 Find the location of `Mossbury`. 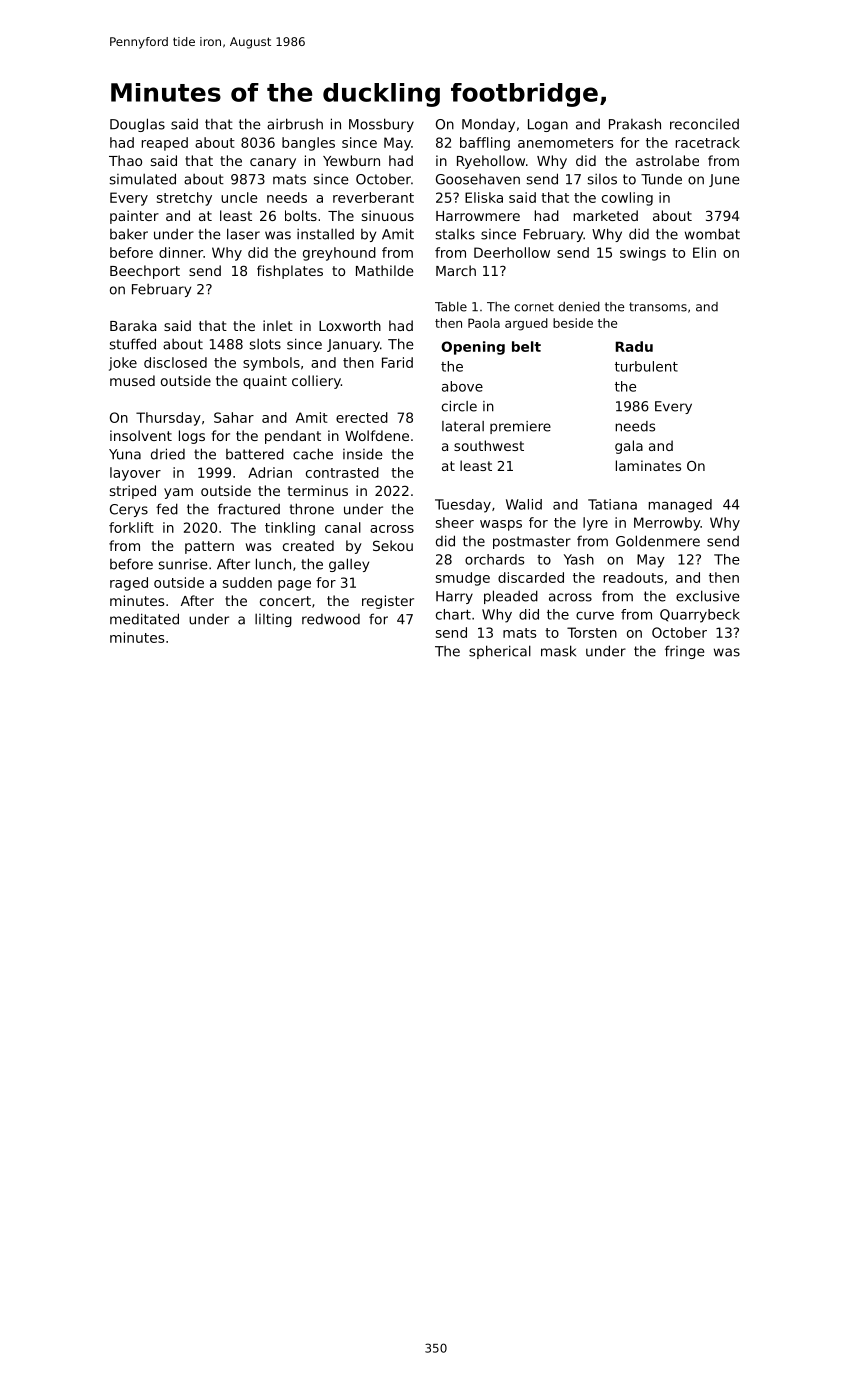

Mossbury is located at coordinates (381, 125).
